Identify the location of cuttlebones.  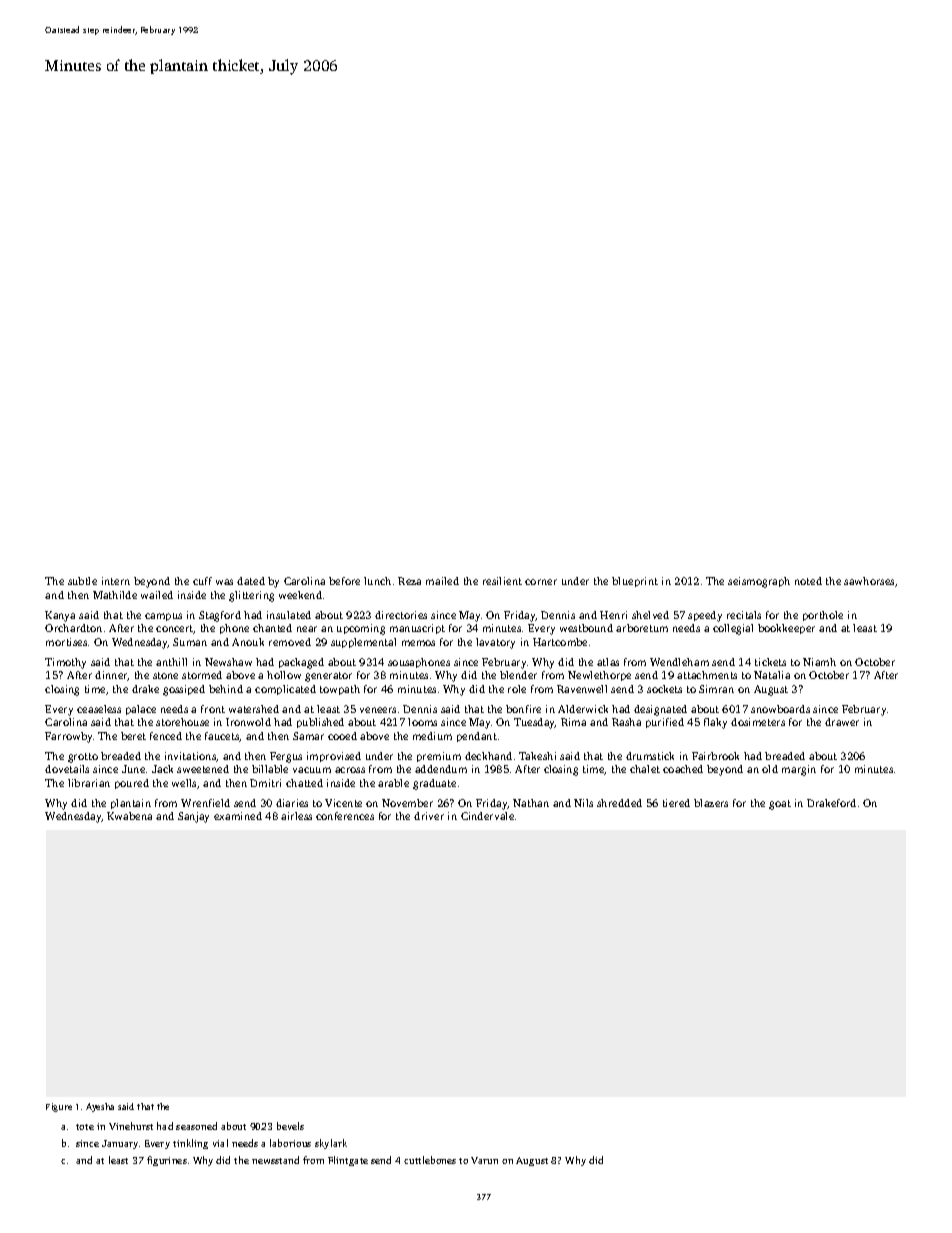
(430, 1160).
